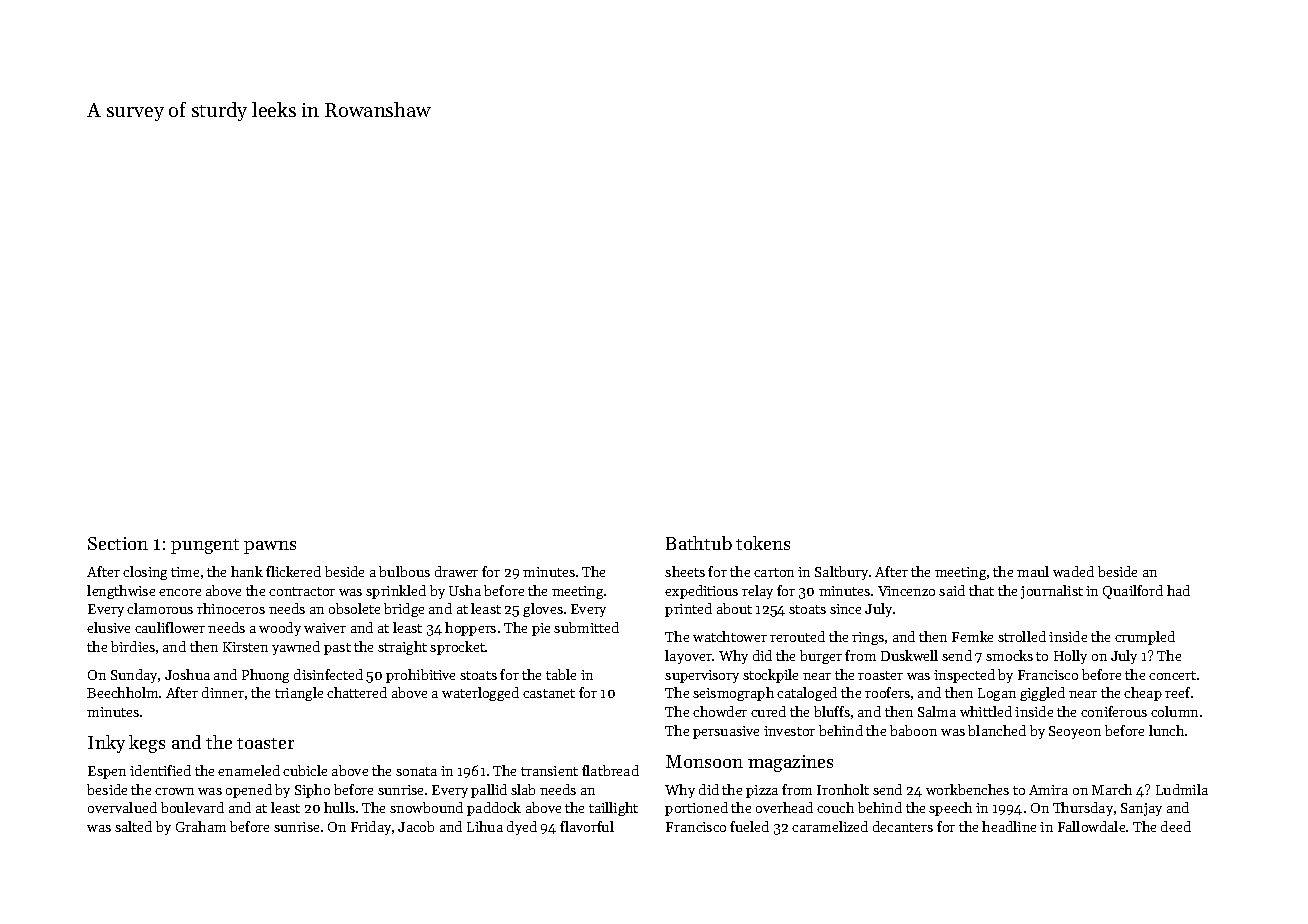  What do you see at coordinates (1075, 732) in the screenshot?
I see `Seoyeon` at bounding box center [1075, 732].
